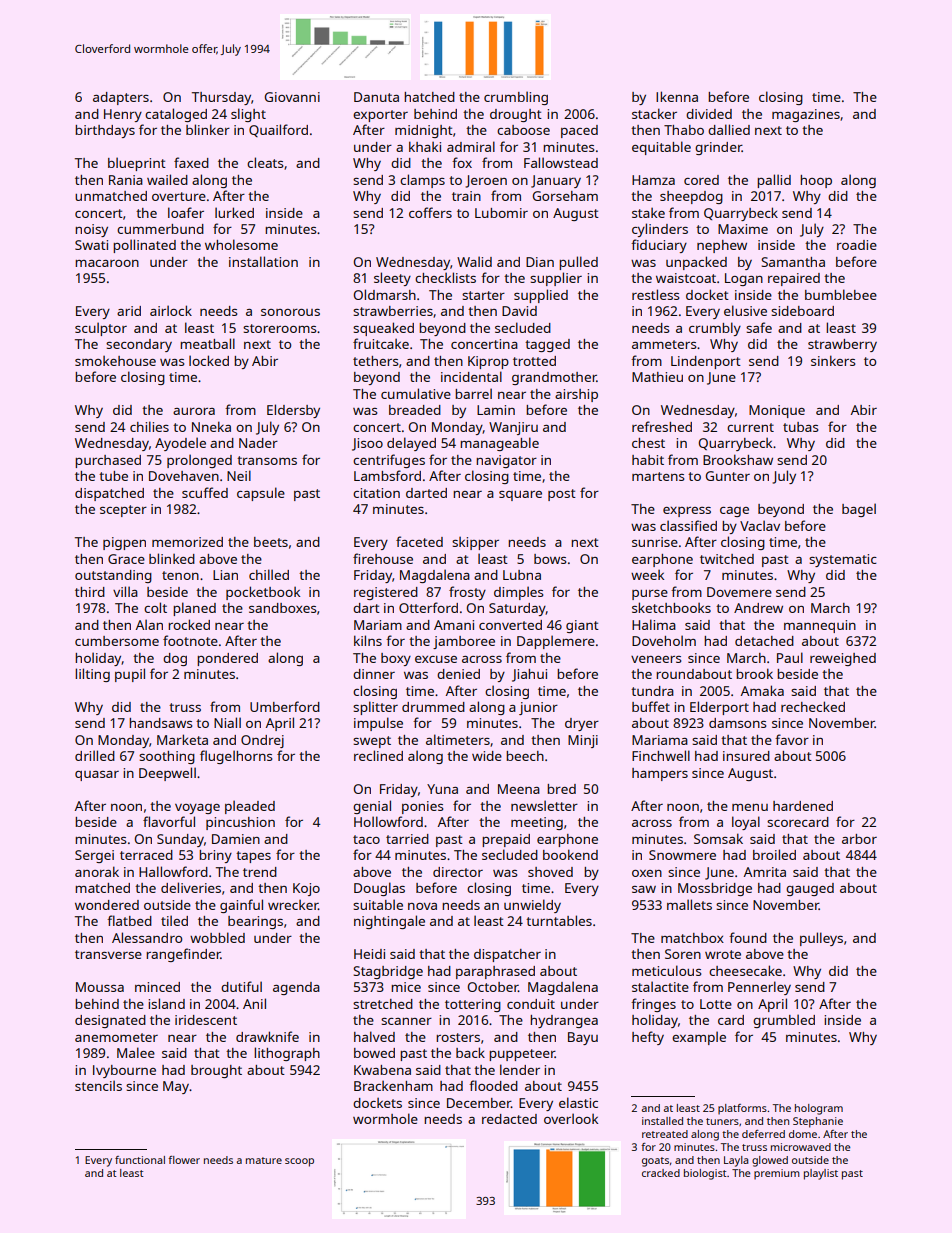  I want to click on Elderport, so click(719, 708).
